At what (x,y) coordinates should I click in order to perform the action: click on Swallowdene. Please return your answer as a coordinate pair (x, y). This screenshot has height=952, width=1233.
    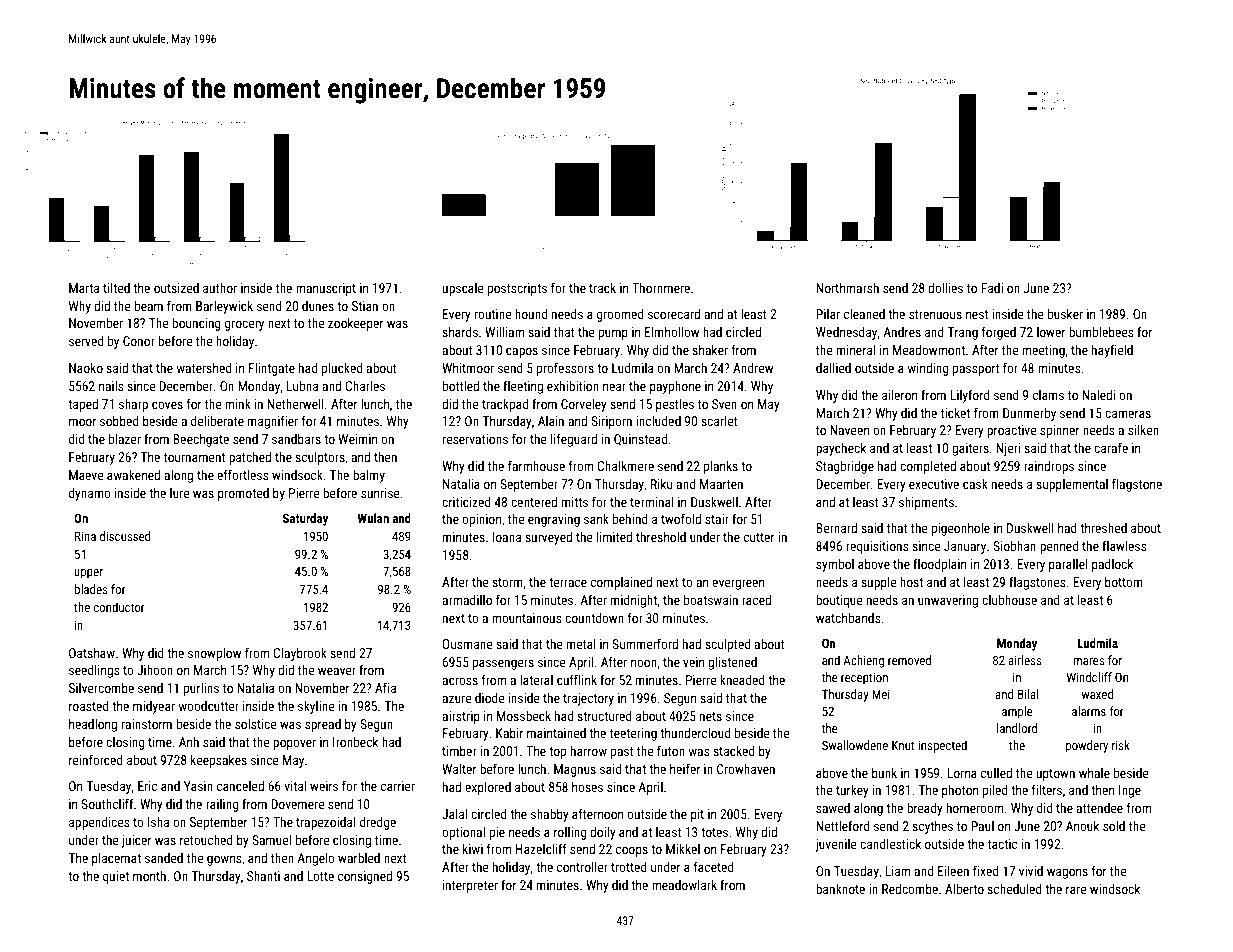
    Looking at the image, I should click on (855, 745).
